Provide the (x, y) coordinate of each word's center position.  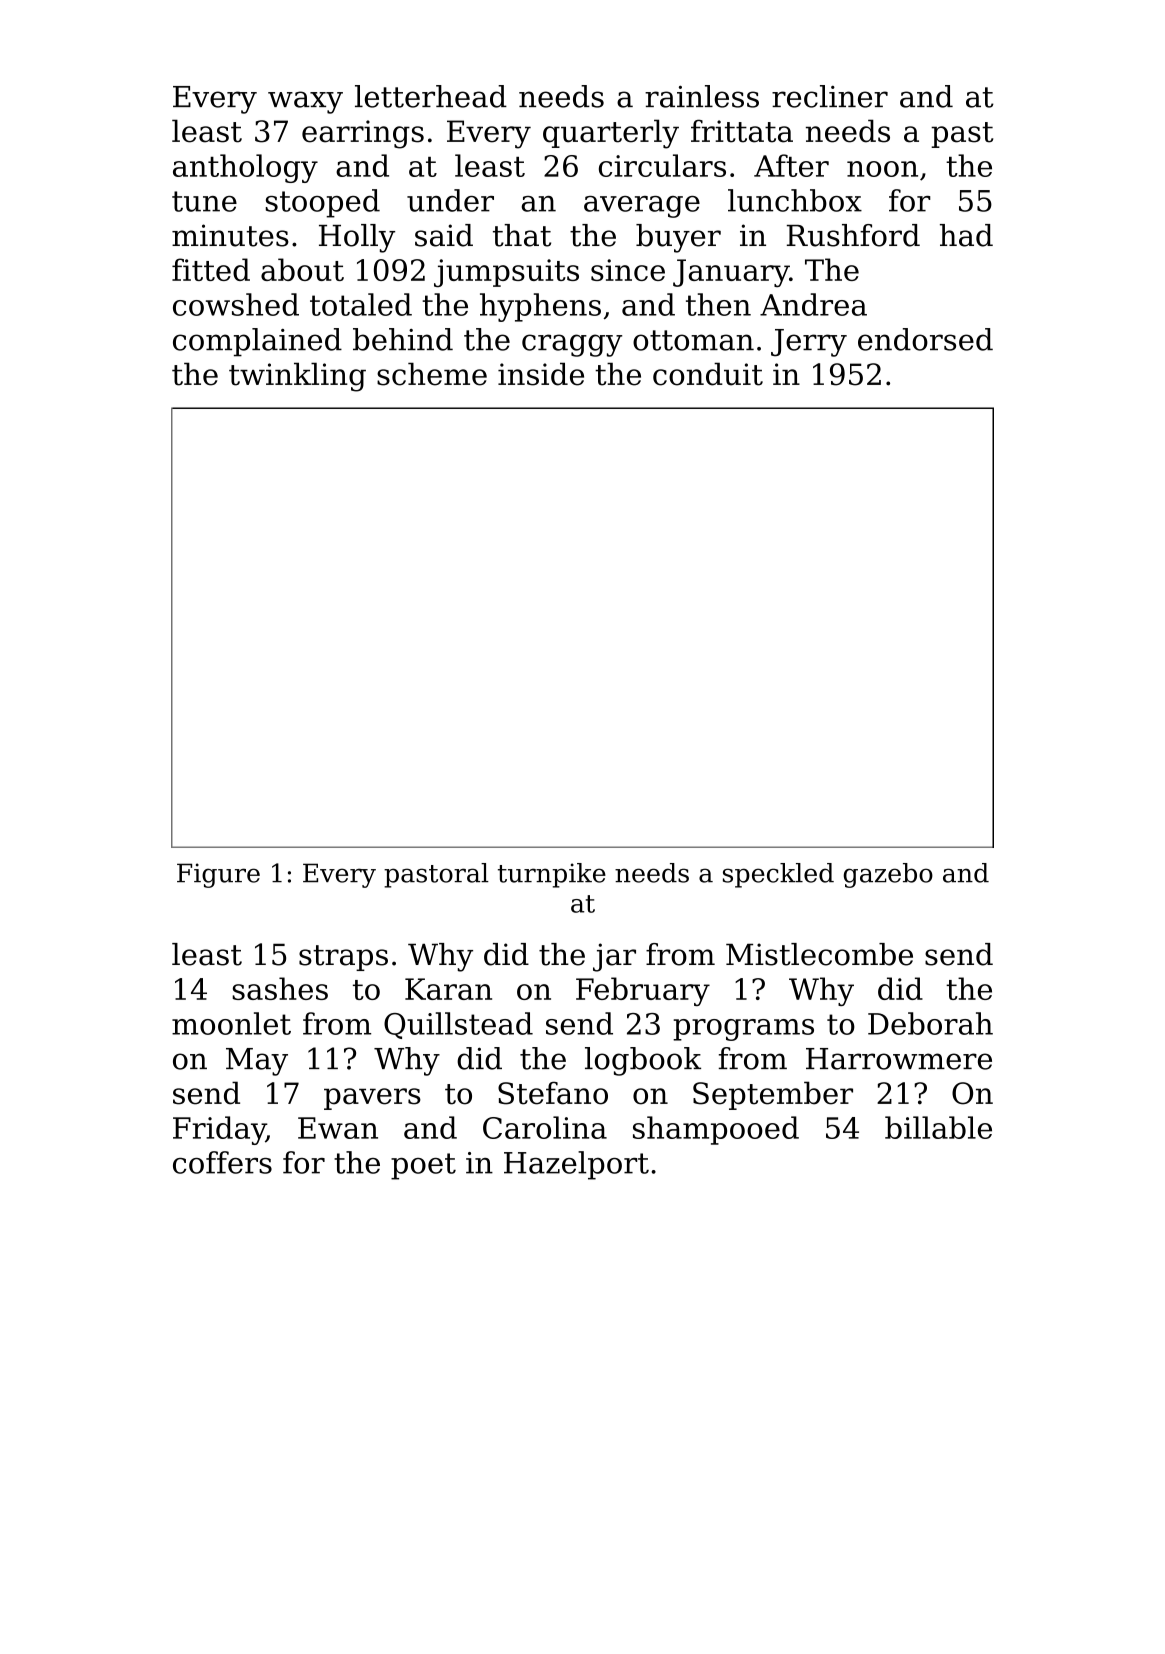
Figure (218, 875)
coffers (222, 1162)
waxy (305, 102)
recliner (830, 96)
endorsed (925, 339)
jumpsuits (506, 273)
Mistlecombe (819, 954)
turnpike (552, 875)
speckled (778, 875)
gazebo (888, 875)
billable (938, 1127)
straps (343, 958)
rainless (702, 96)
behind (403, 339)
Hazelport (576, 1165)
